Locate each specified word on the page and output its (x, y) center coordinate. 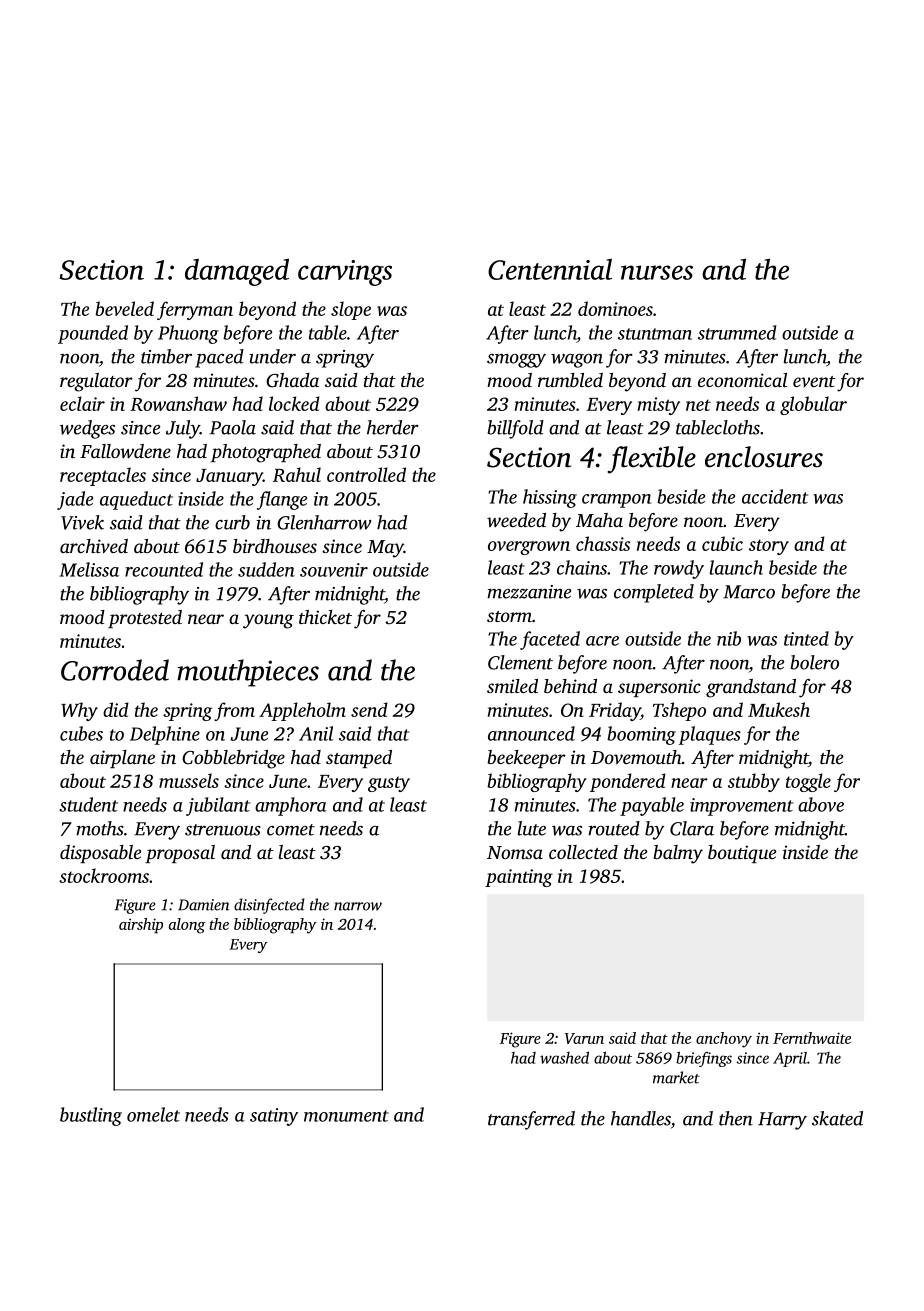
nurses (657, 272)
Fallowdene (125, 451)
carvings (345, 273)
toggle (808, 782)
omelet (153, 1114)
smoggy (516, 361)
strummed (737, 332)
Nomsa (515, 852)
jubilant (218, 806)
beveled (124, 308)
